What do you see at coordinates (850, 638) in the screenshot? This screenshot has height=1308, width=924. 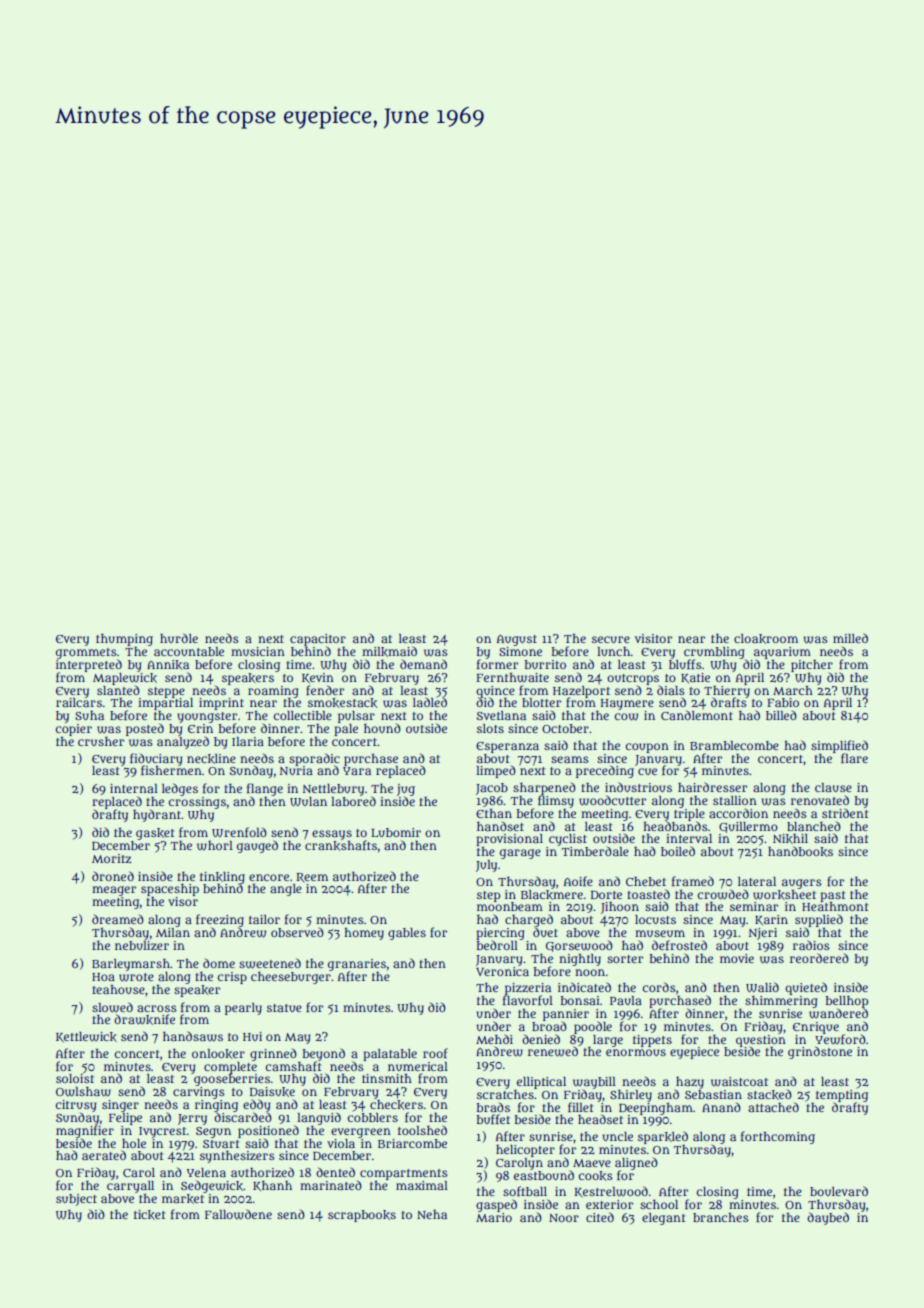 I see `milled` at bounding box center [850, 638].
